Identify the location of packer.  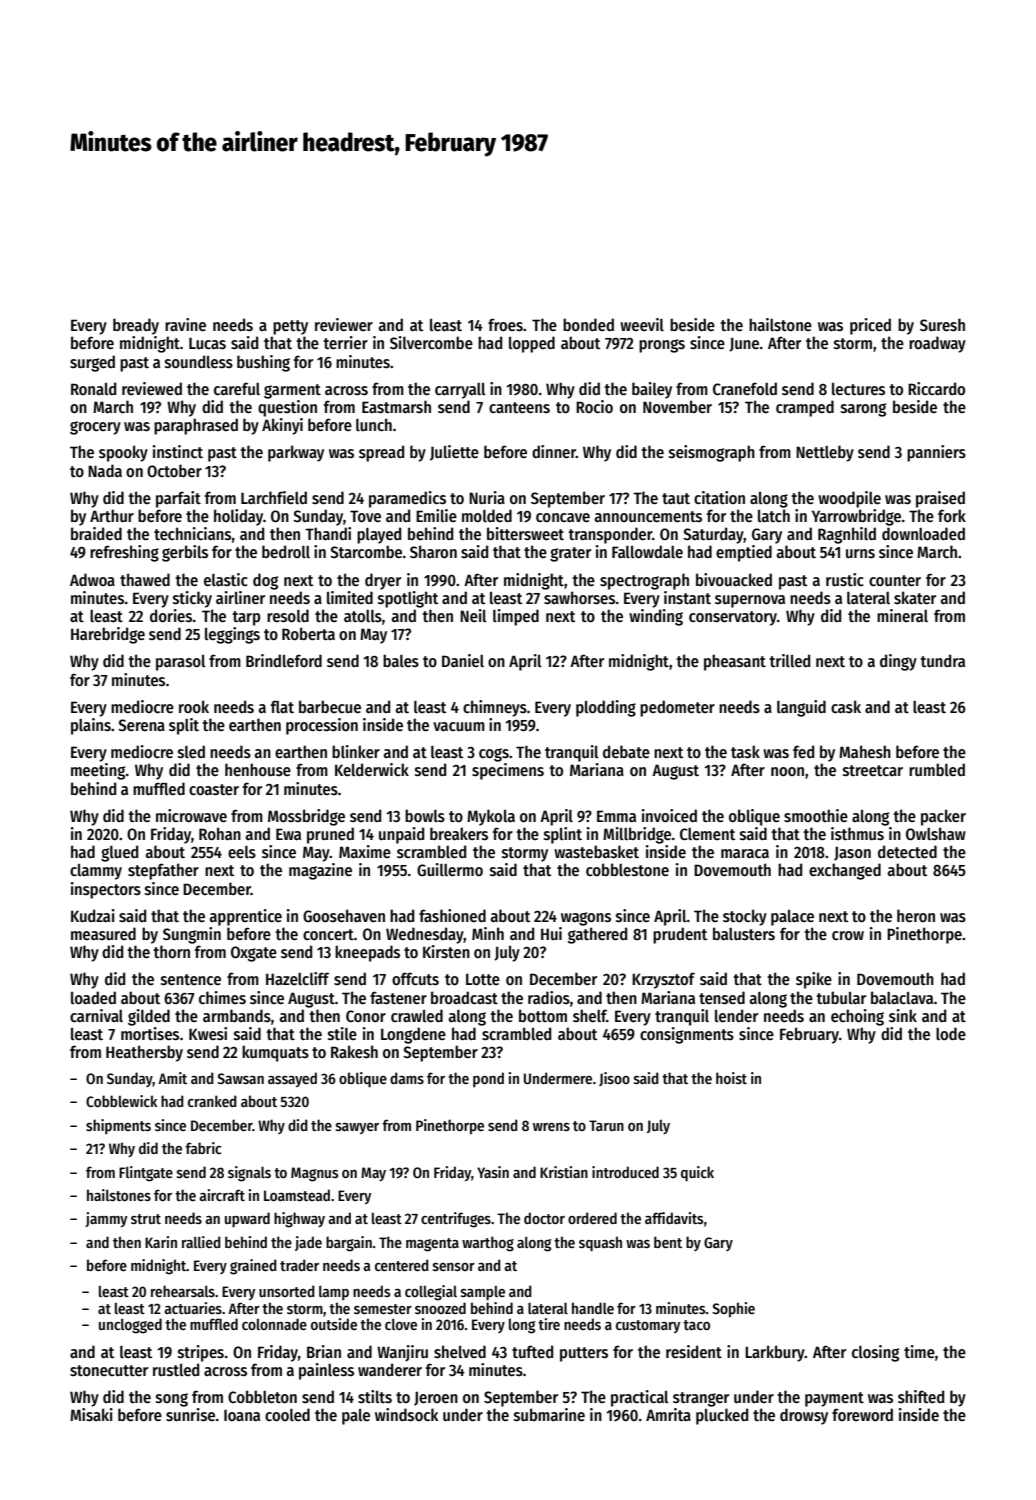
(943, 817).
